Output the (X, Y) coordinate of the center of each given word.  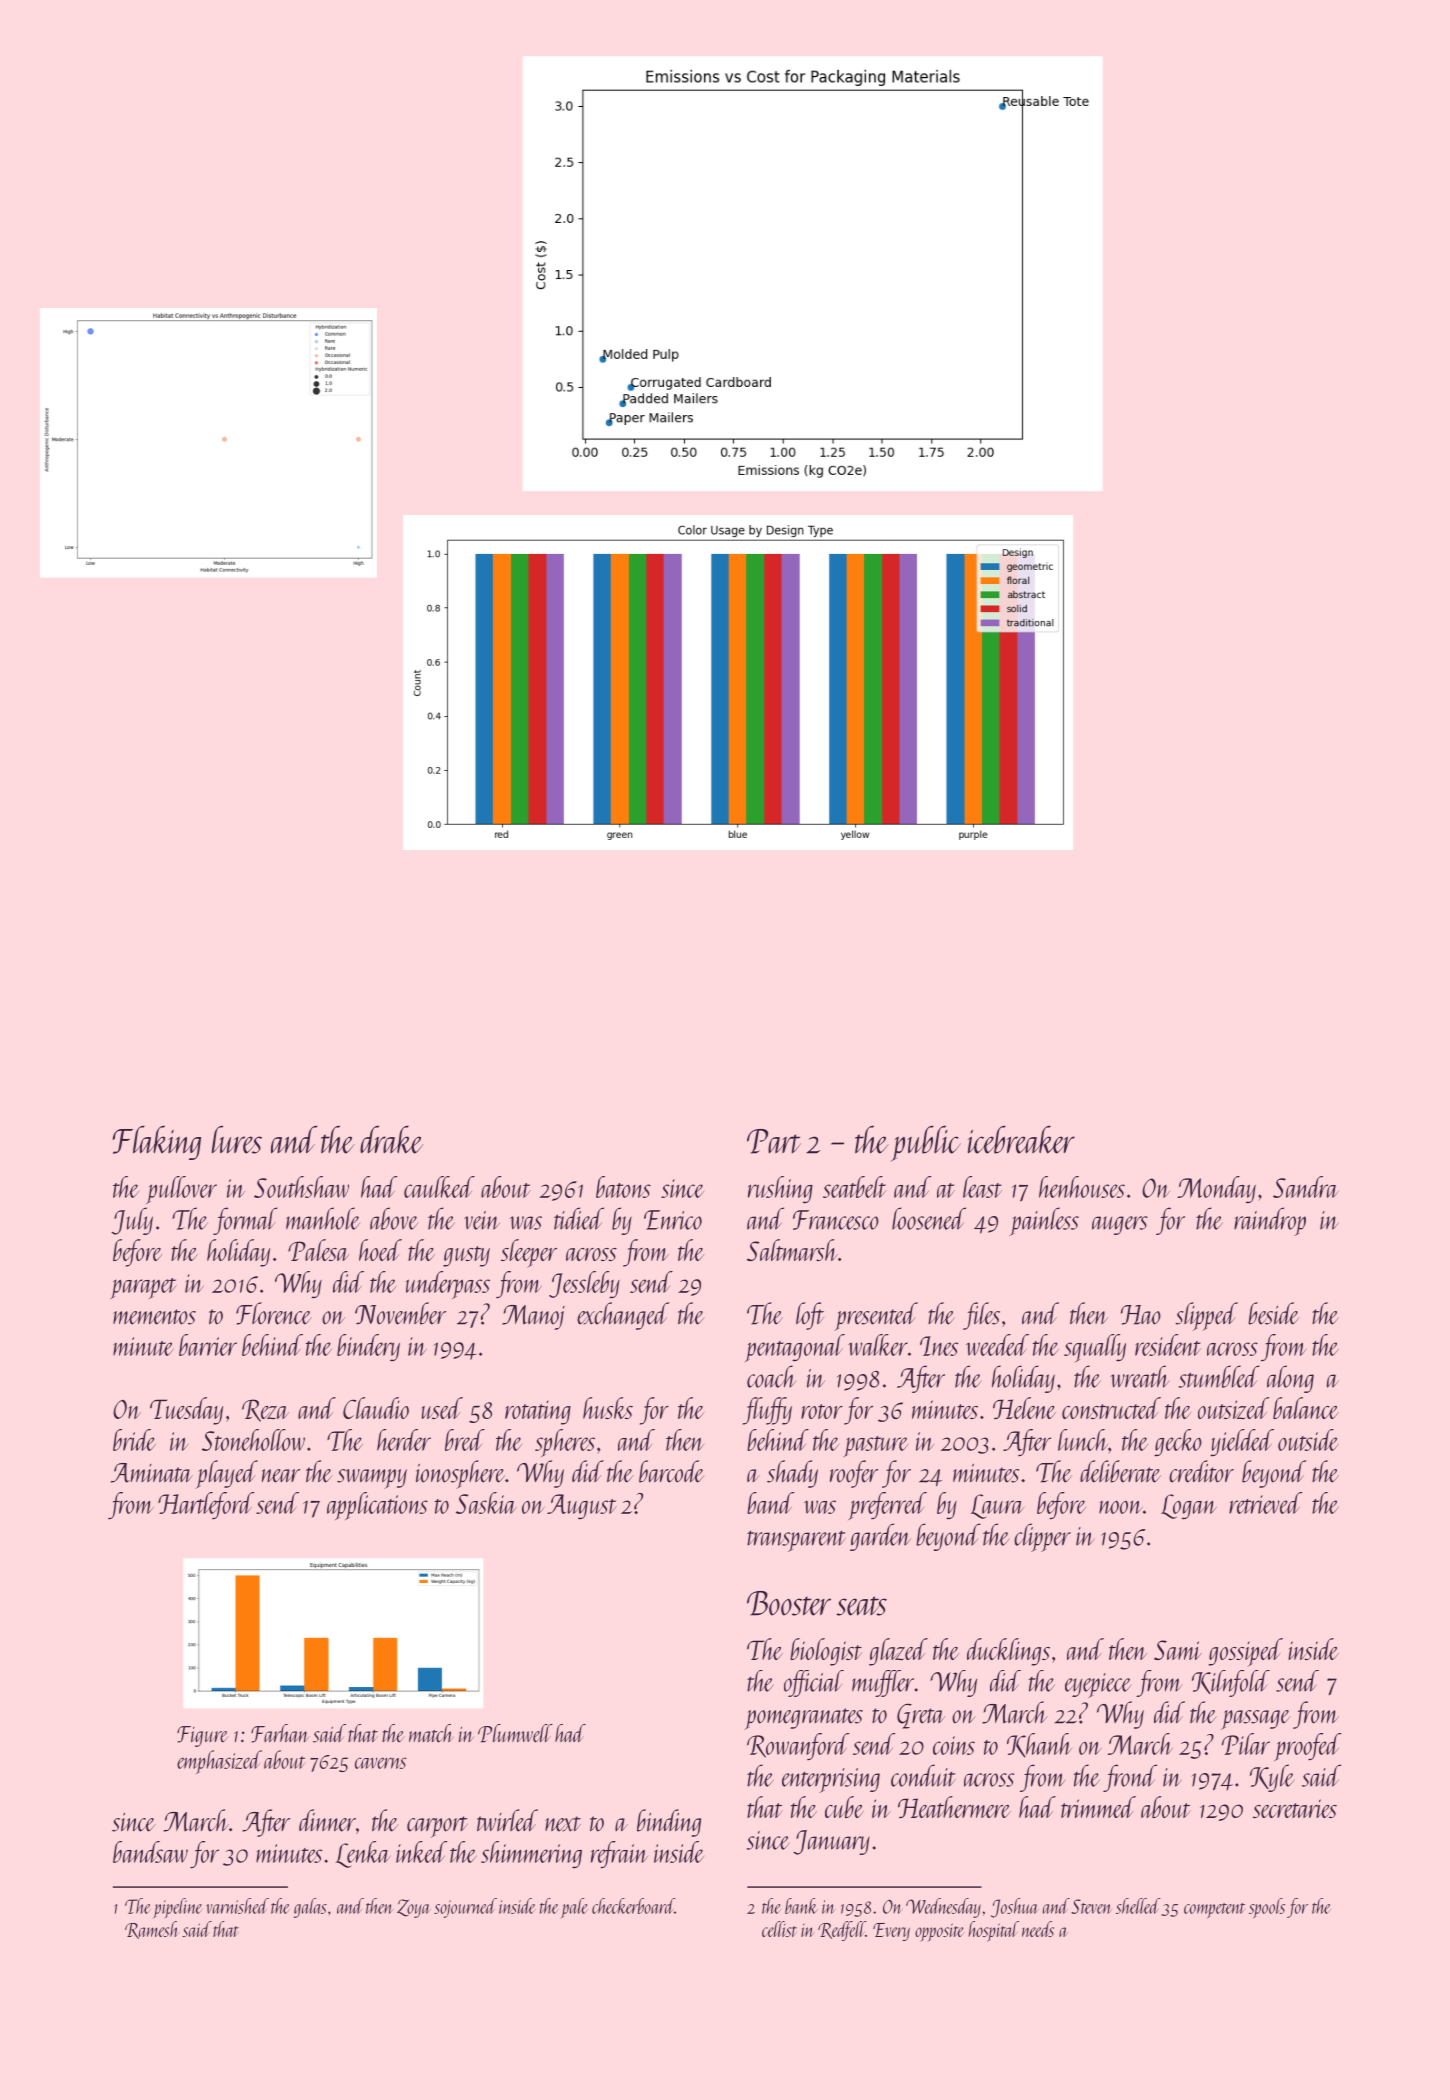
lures (237, 1139)
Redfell (842, 1931)
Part (774, 1141)
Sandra (1306, 1187)
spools (1267, 1908)
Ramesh (152, 1930)
